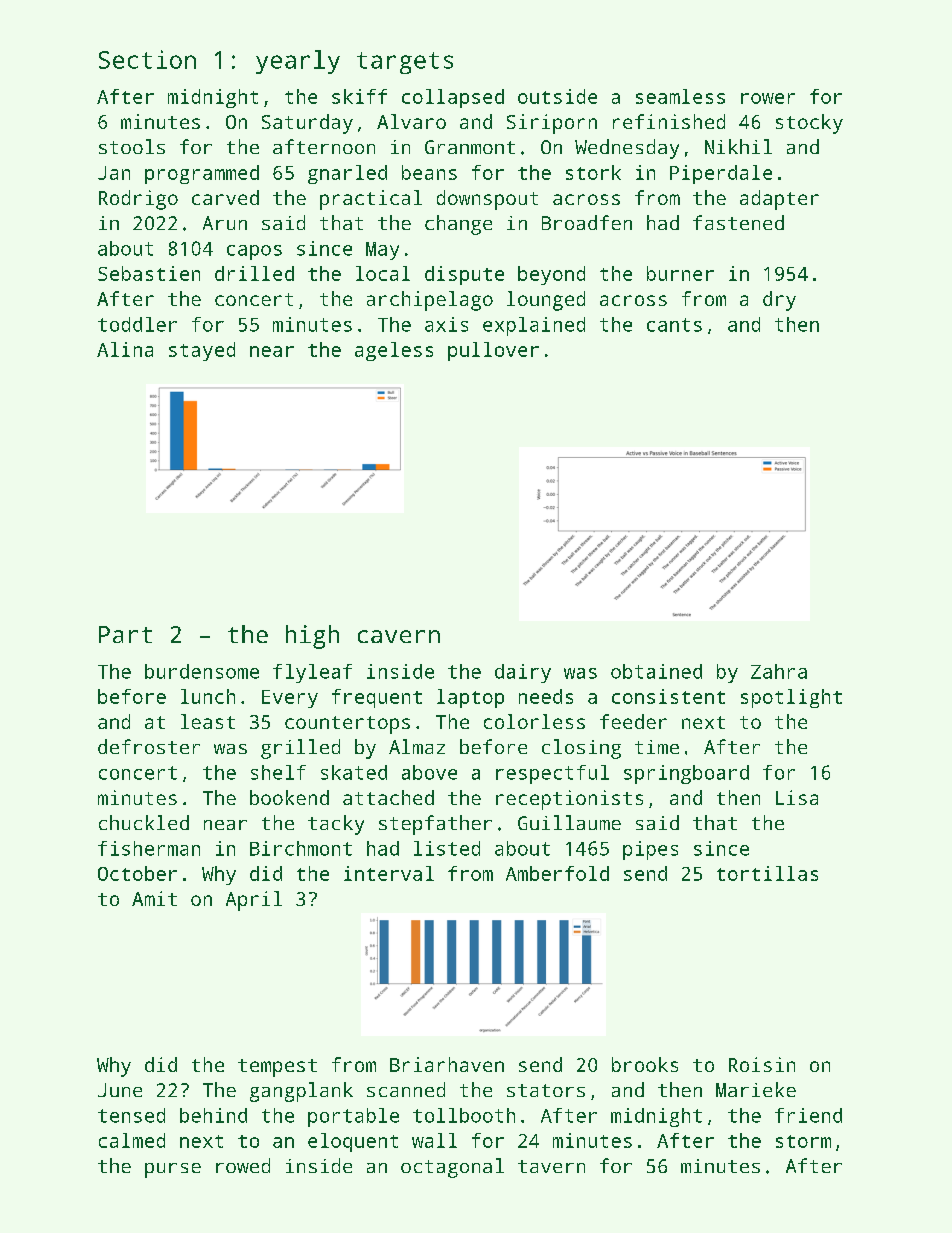 This screenshot has width=952, height=1233. I want to click on obtained, so click(656, 671).
